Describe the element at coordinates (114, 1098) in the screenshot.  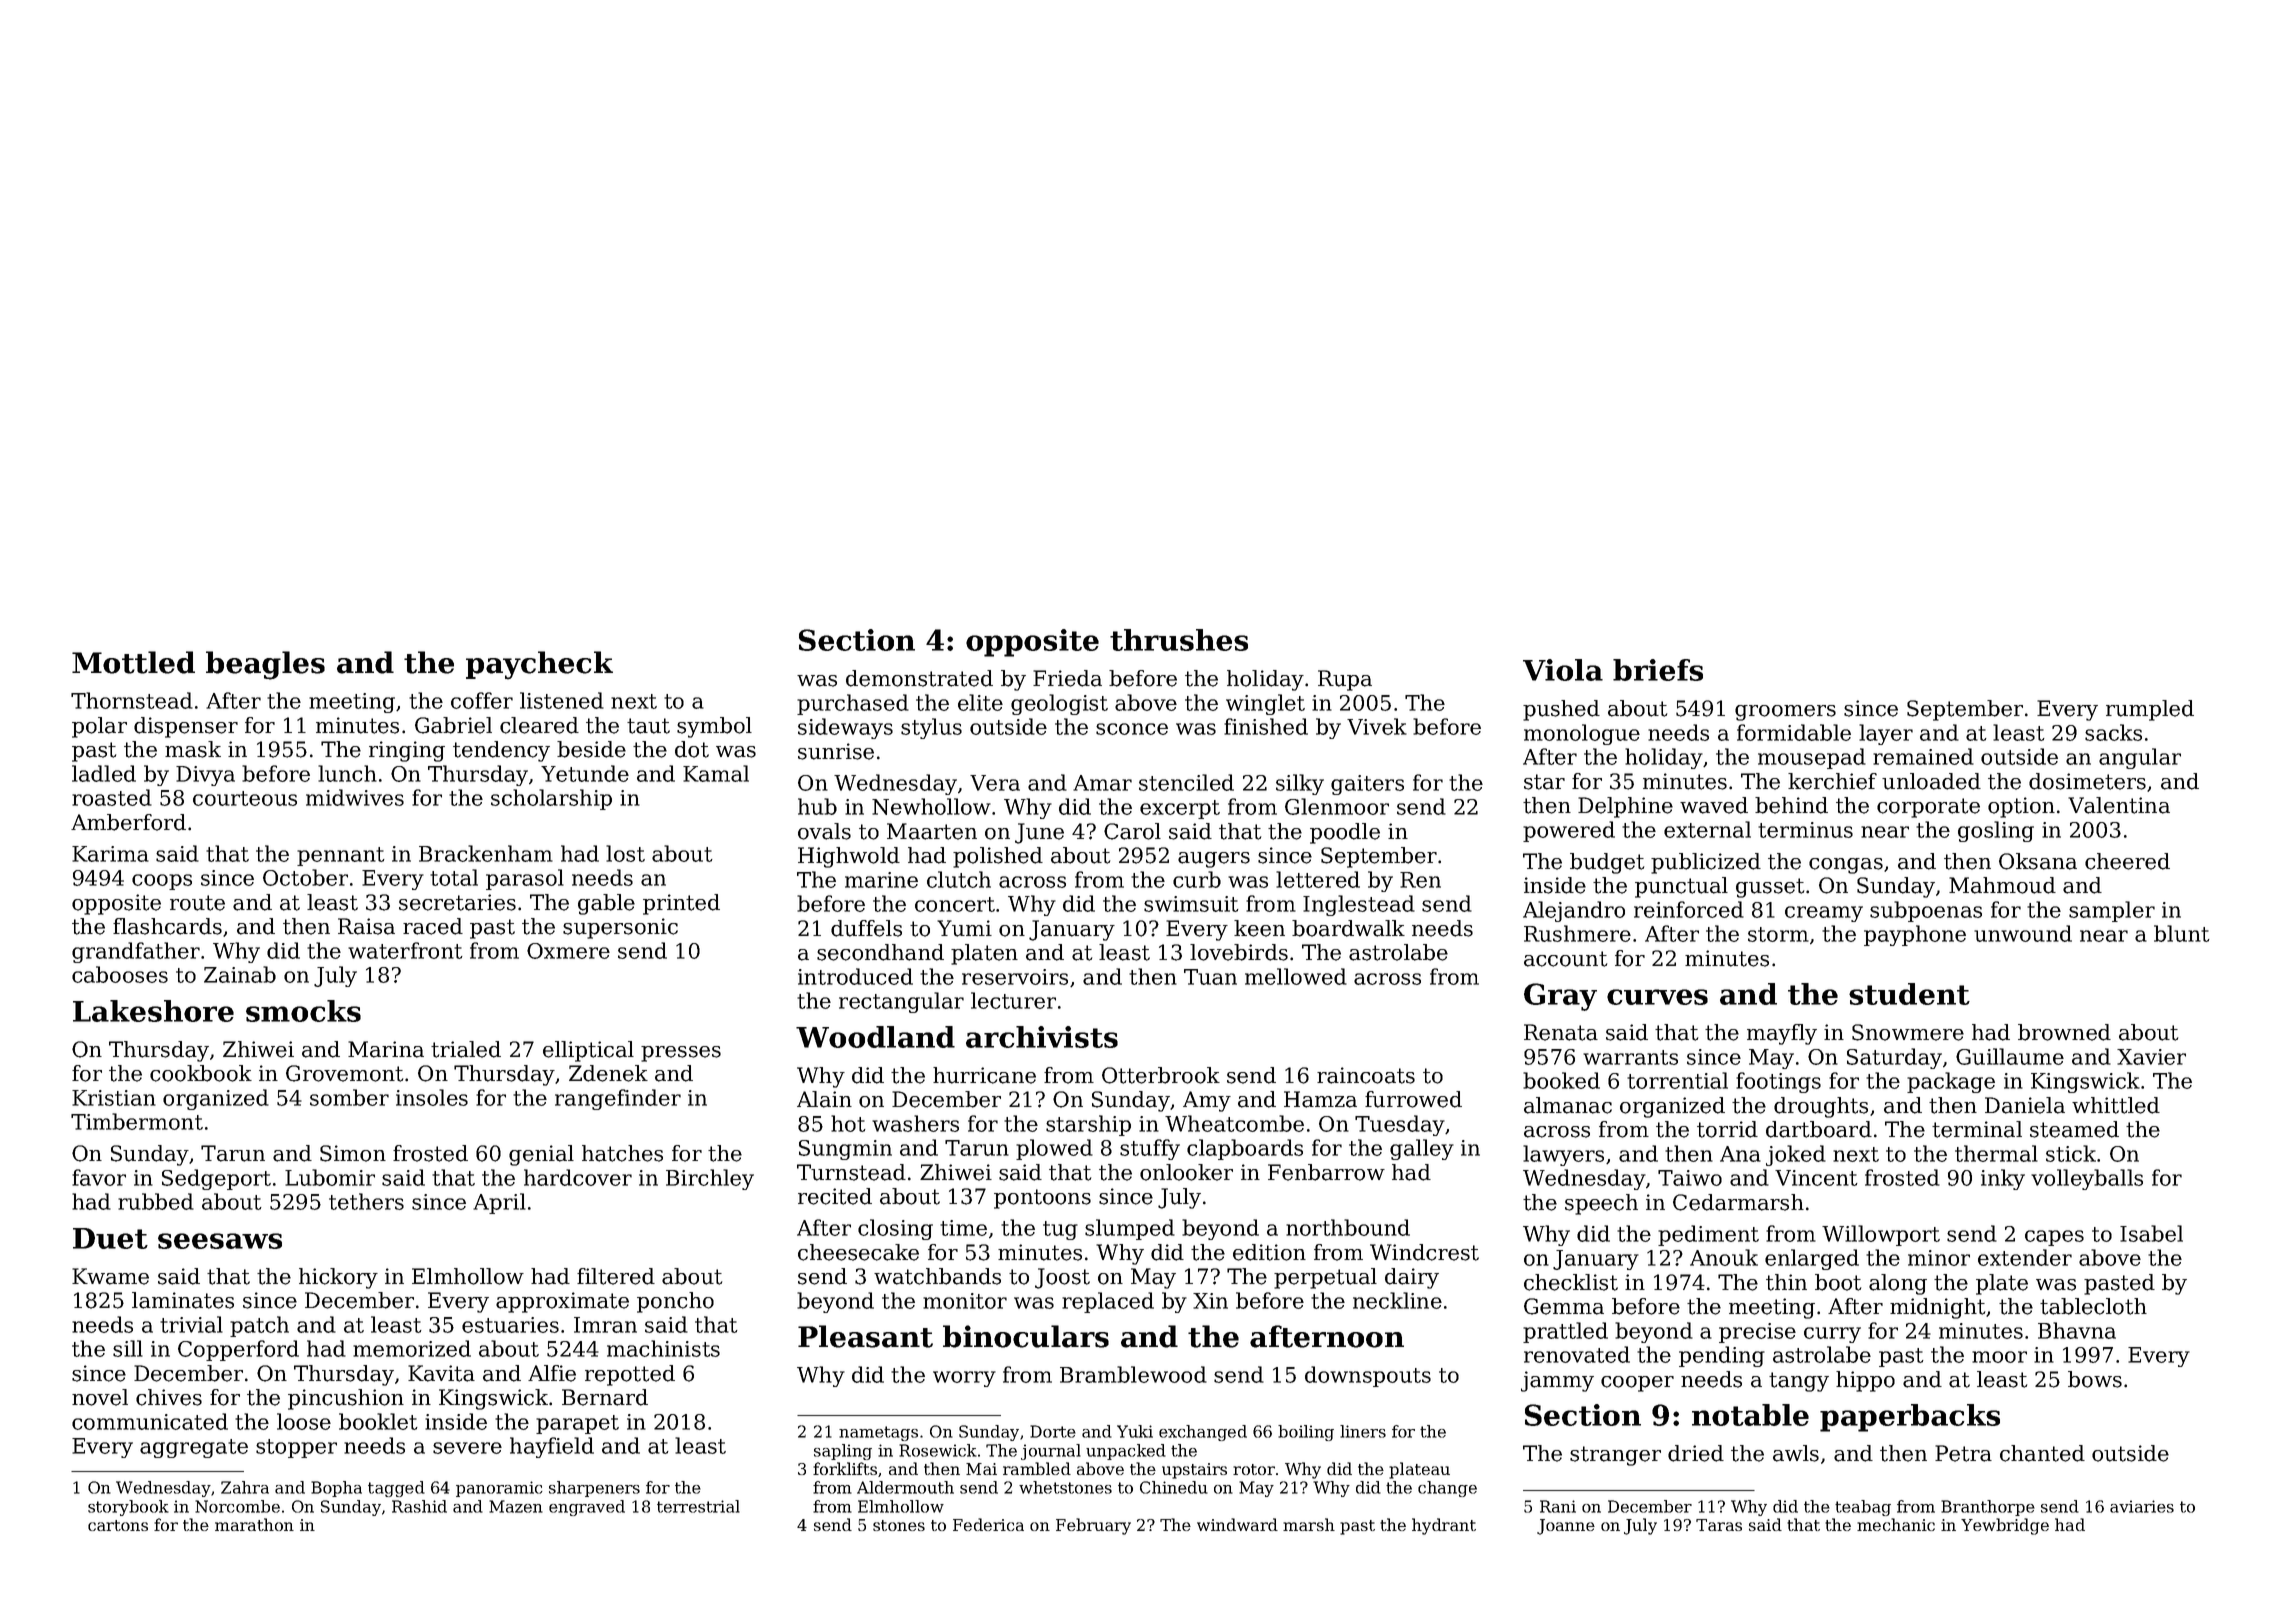
I see `Kristian` at that location.
